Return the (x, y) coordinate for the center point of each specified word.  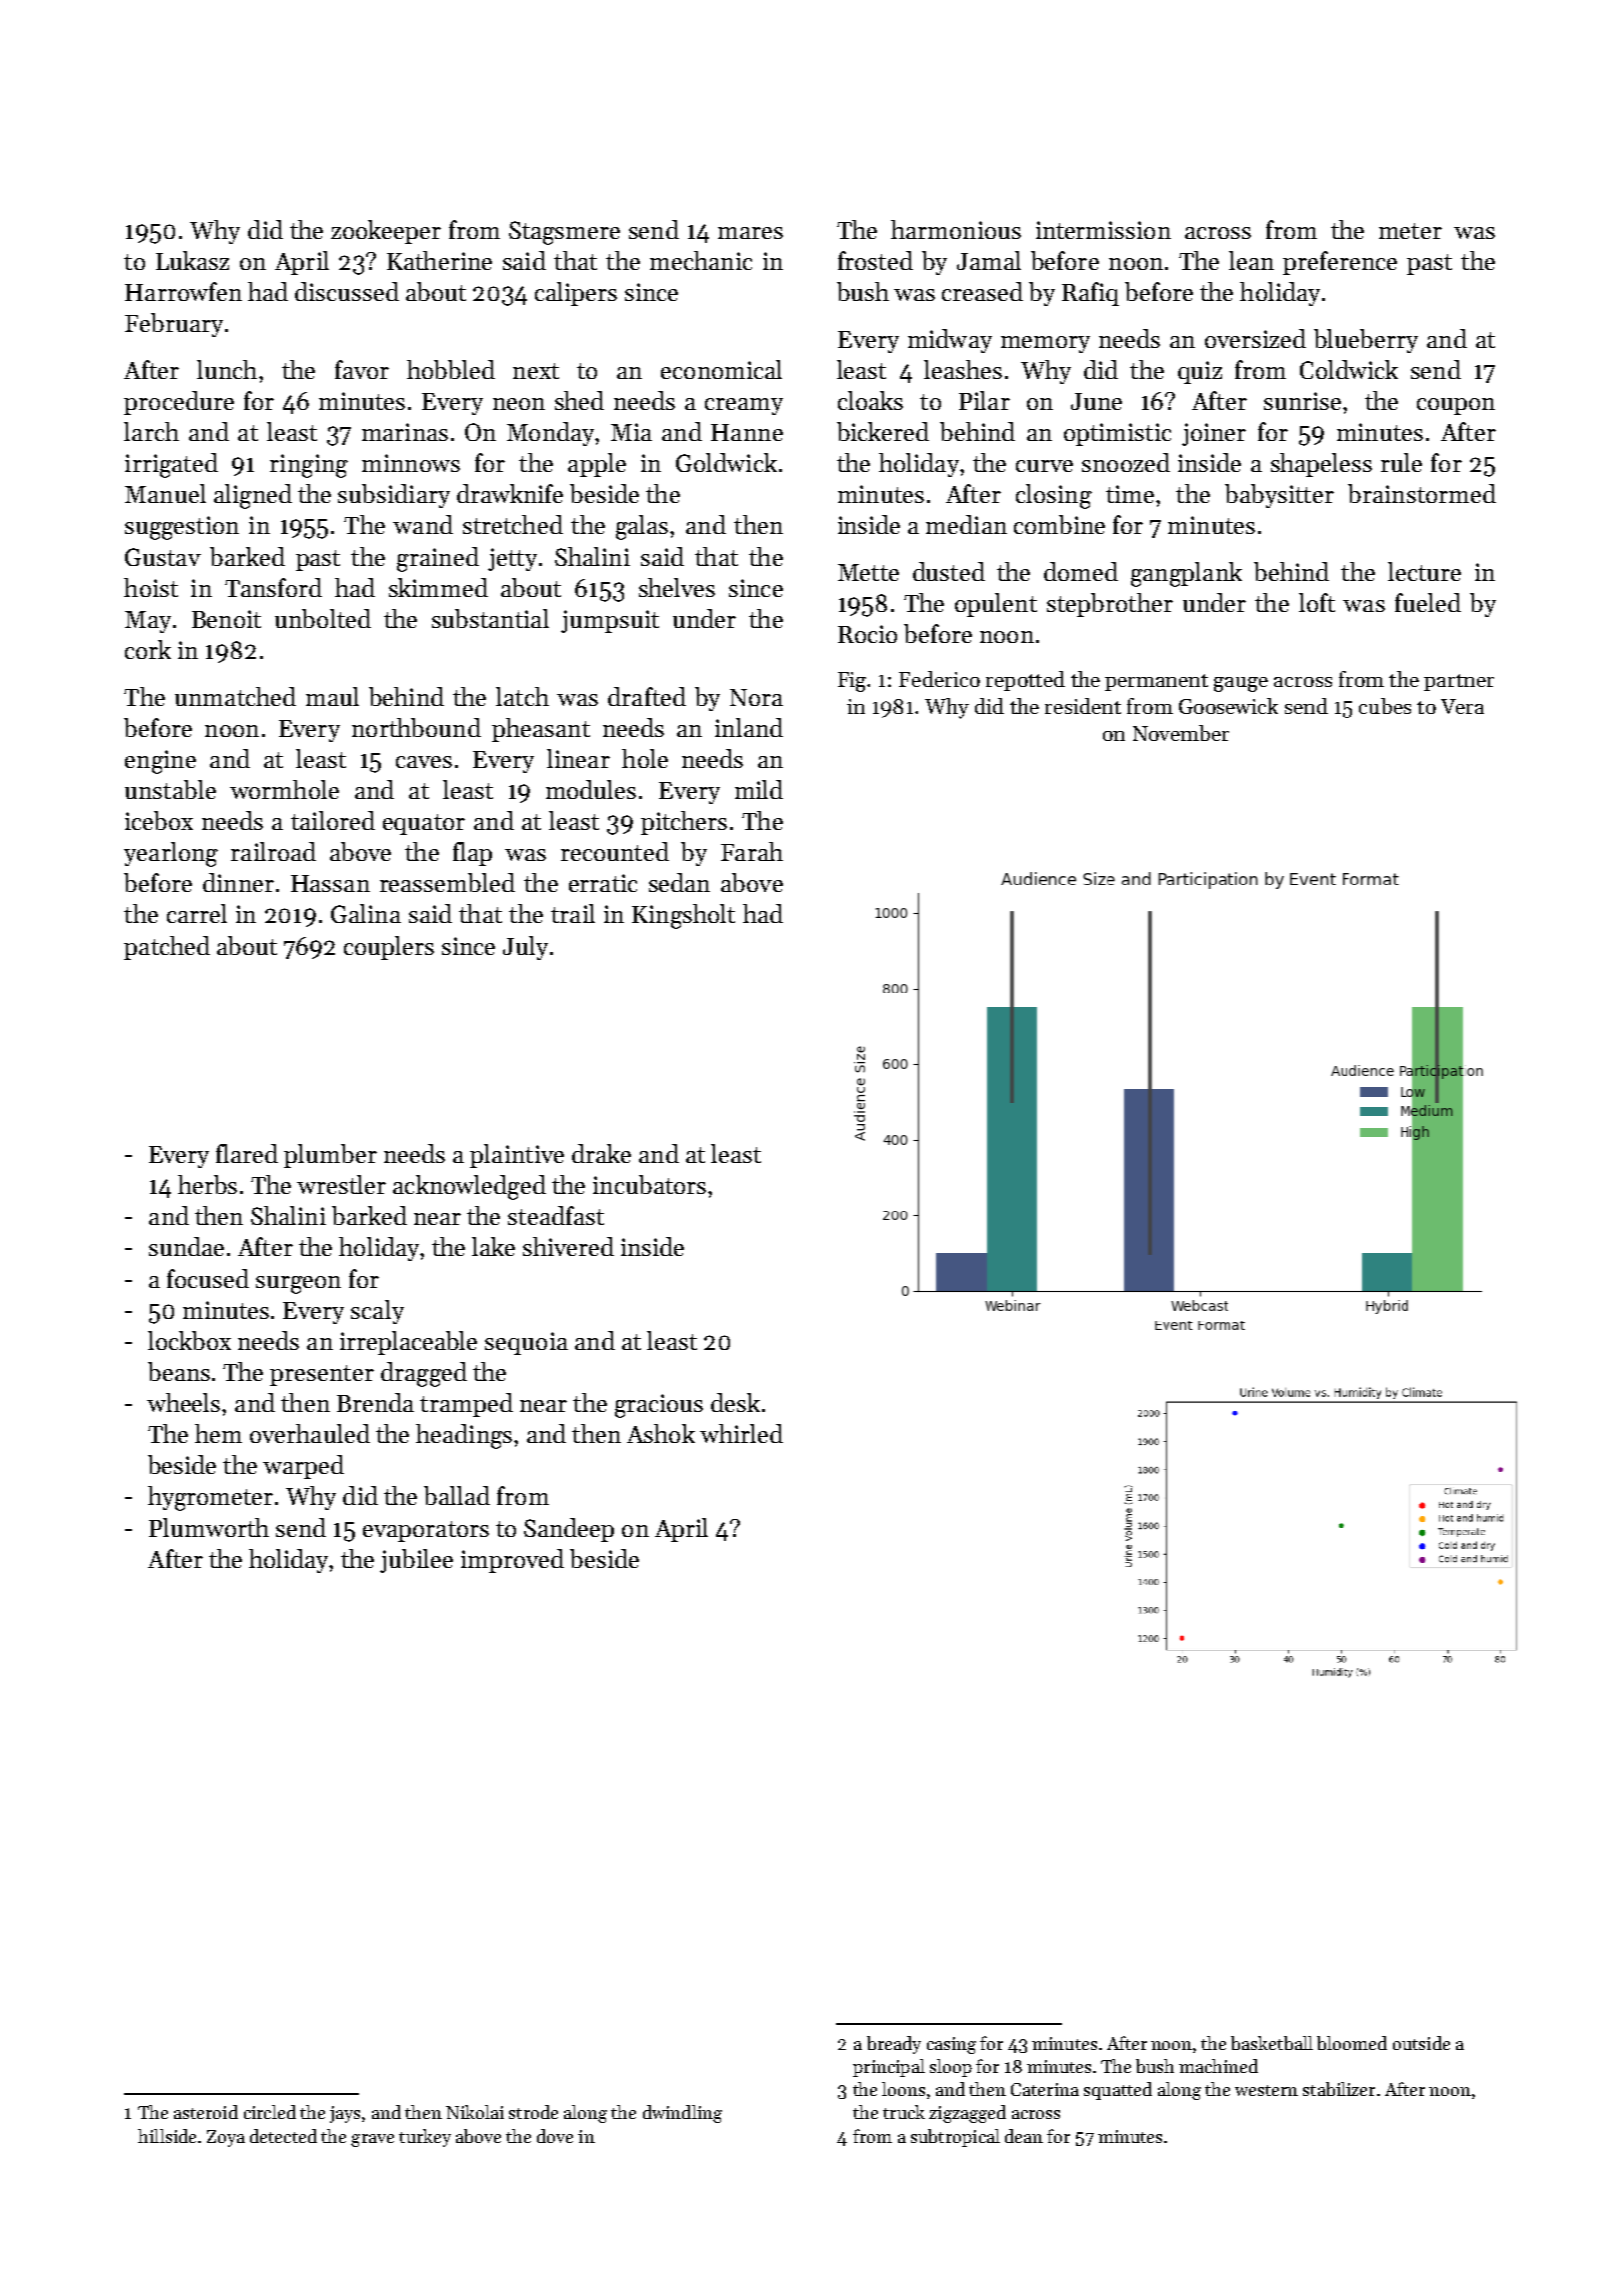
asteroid (206, 2112)
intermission (1103, 230)
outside (1421, 2043)
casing (951, 2045)
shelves (677, 587)
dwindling (682, 2114)
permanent (1156, 682)
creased (982, 291)
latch (522, 696)
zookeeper (386, 232)
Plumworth (209, 1527)
